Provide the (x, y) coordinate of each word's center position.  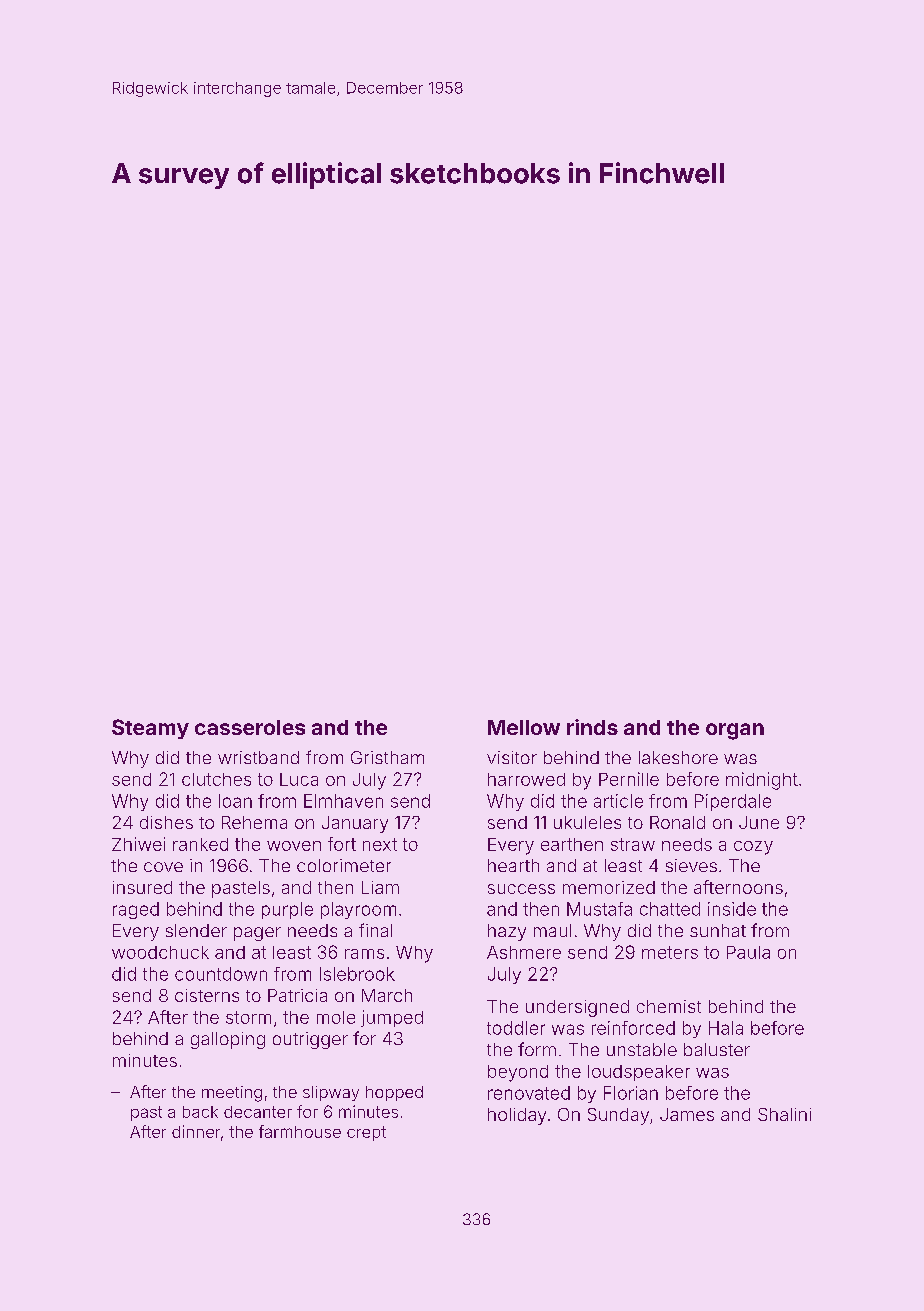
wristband (258, 757)
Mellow (524, 727)
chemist (669, 1006)
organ (735, 731)
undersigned (577, 1008)
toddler (516, 1028)
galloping (228, 1040)
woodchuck (160, 952)
